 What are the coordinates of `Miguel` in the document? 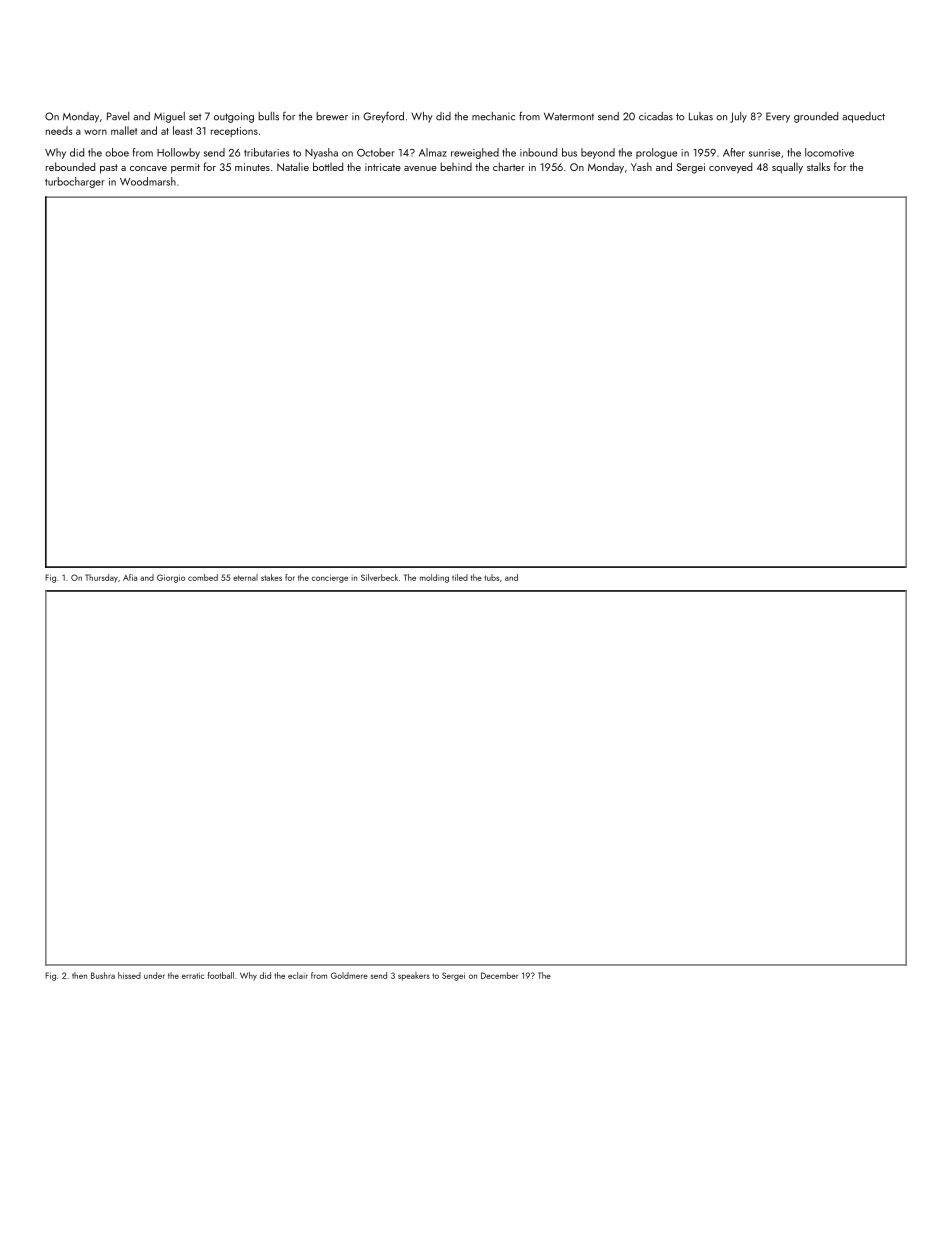 It's located at (169, 117).
